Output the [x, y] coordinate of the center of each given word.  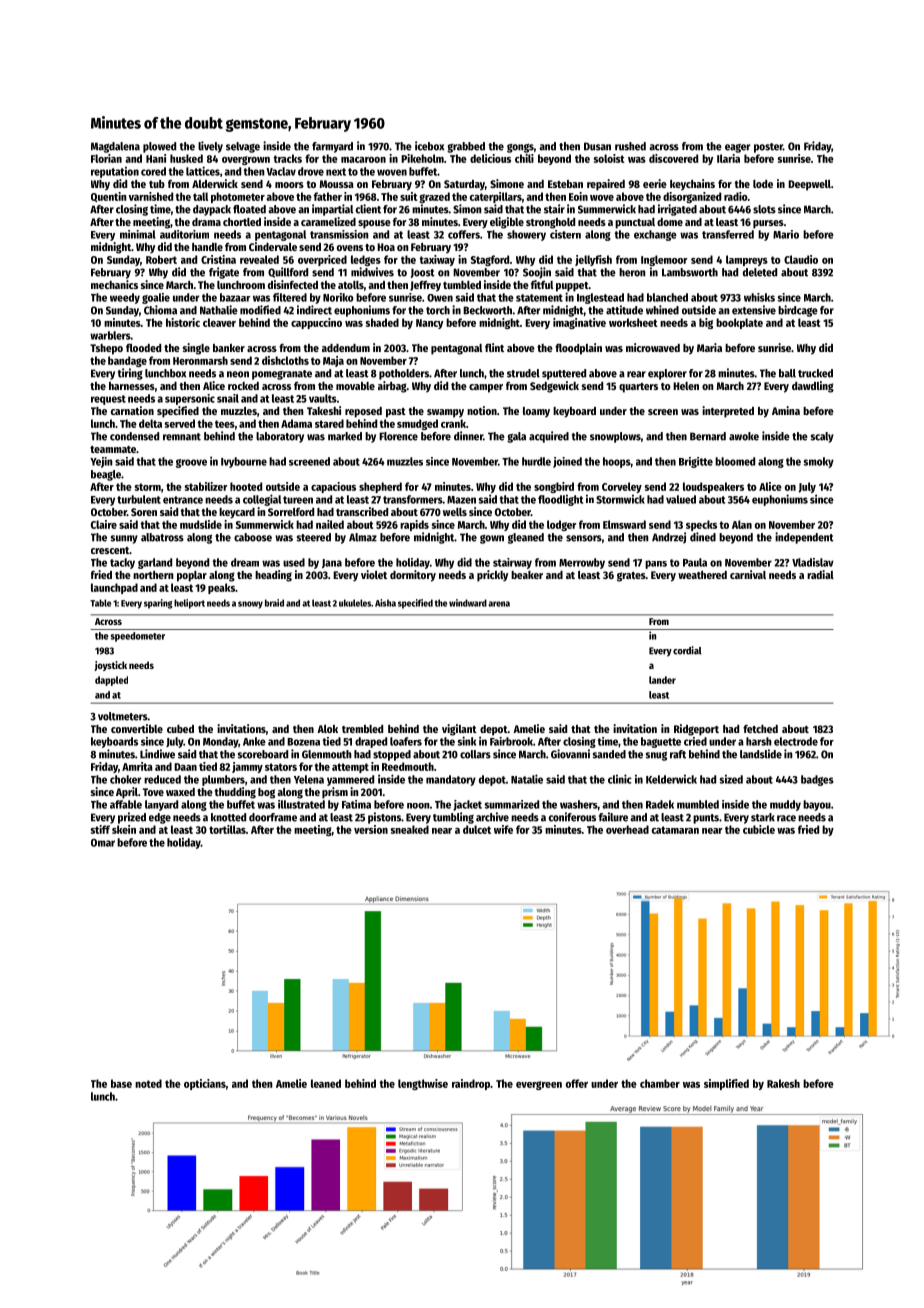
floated [249, 209]
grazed [434, 197]
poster [768, 148]
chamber [660, 1083]
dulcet [477, 829]
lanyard [161, 805]
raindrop [471, 1084]
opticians [205, 1084]
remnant [182, 437]
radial [820, 574]
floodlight [560, 500]
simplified [726, 1084]
